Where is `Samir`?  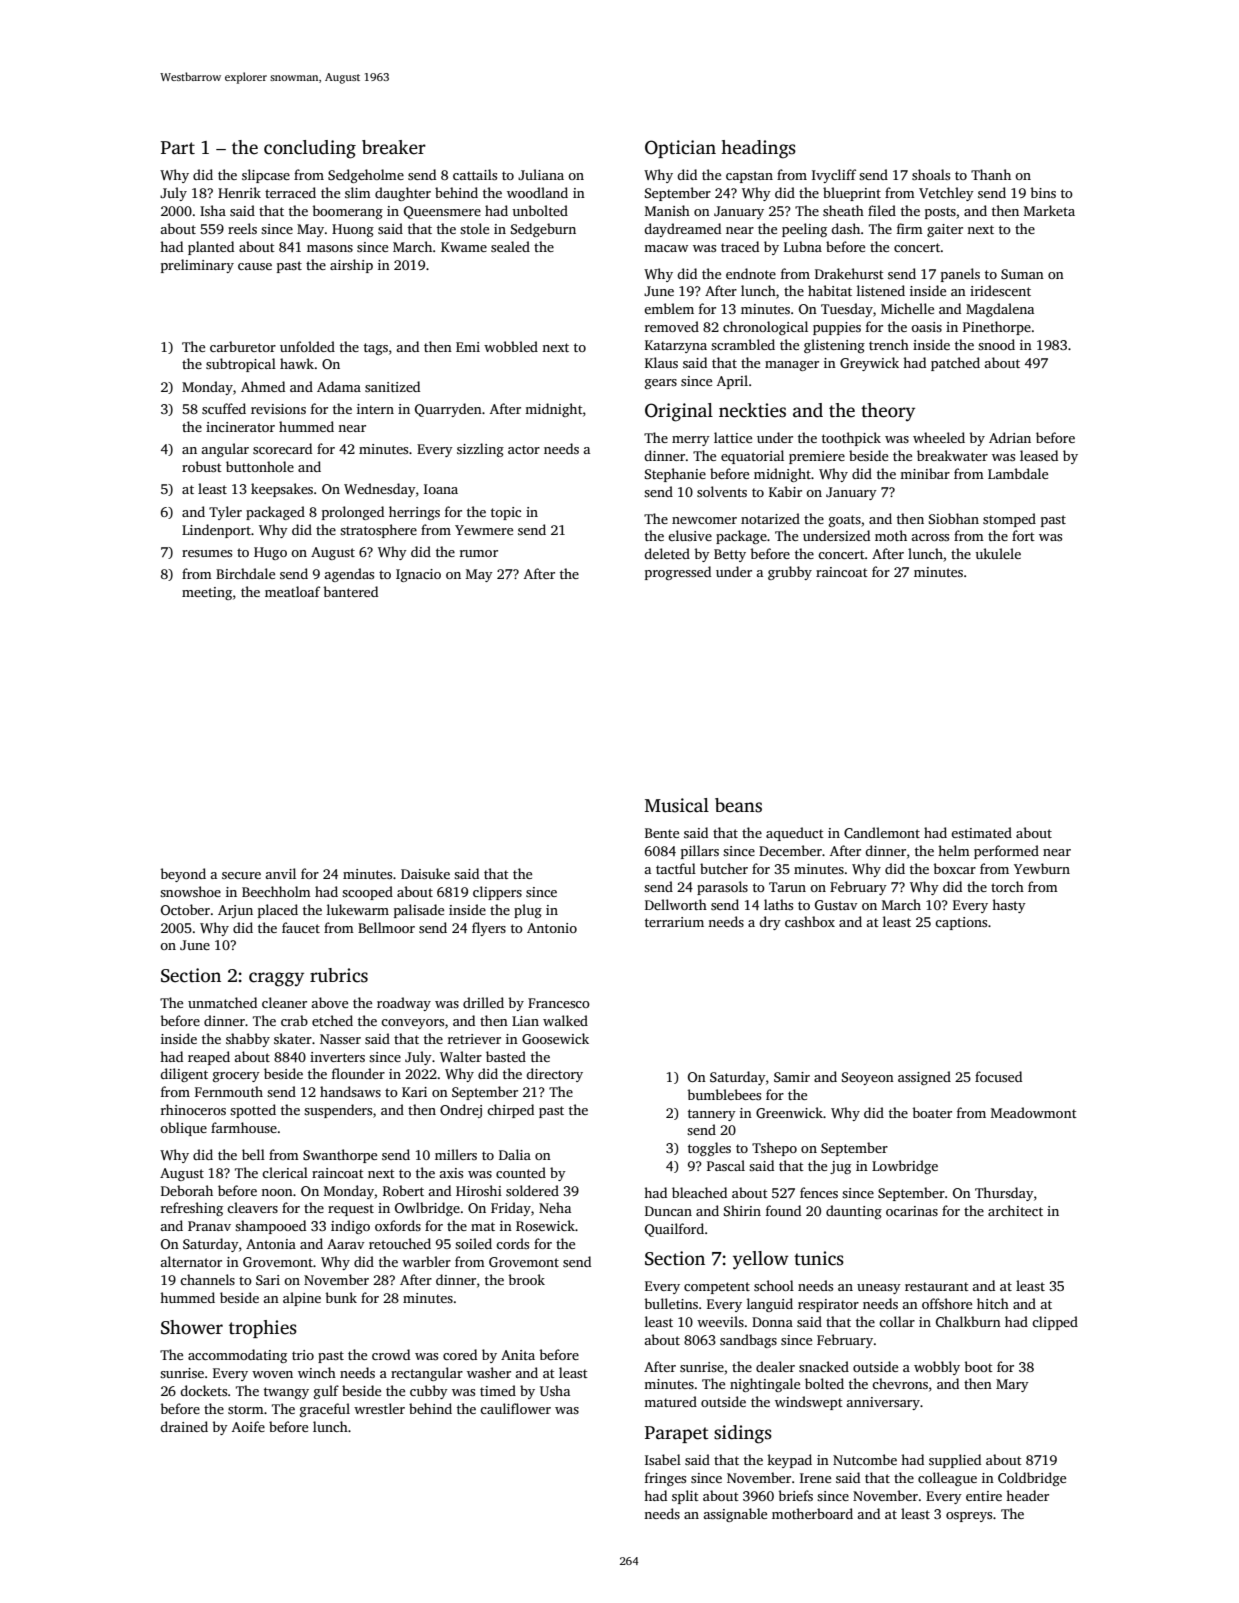 Samir is located at coordinates (792, 1077).
